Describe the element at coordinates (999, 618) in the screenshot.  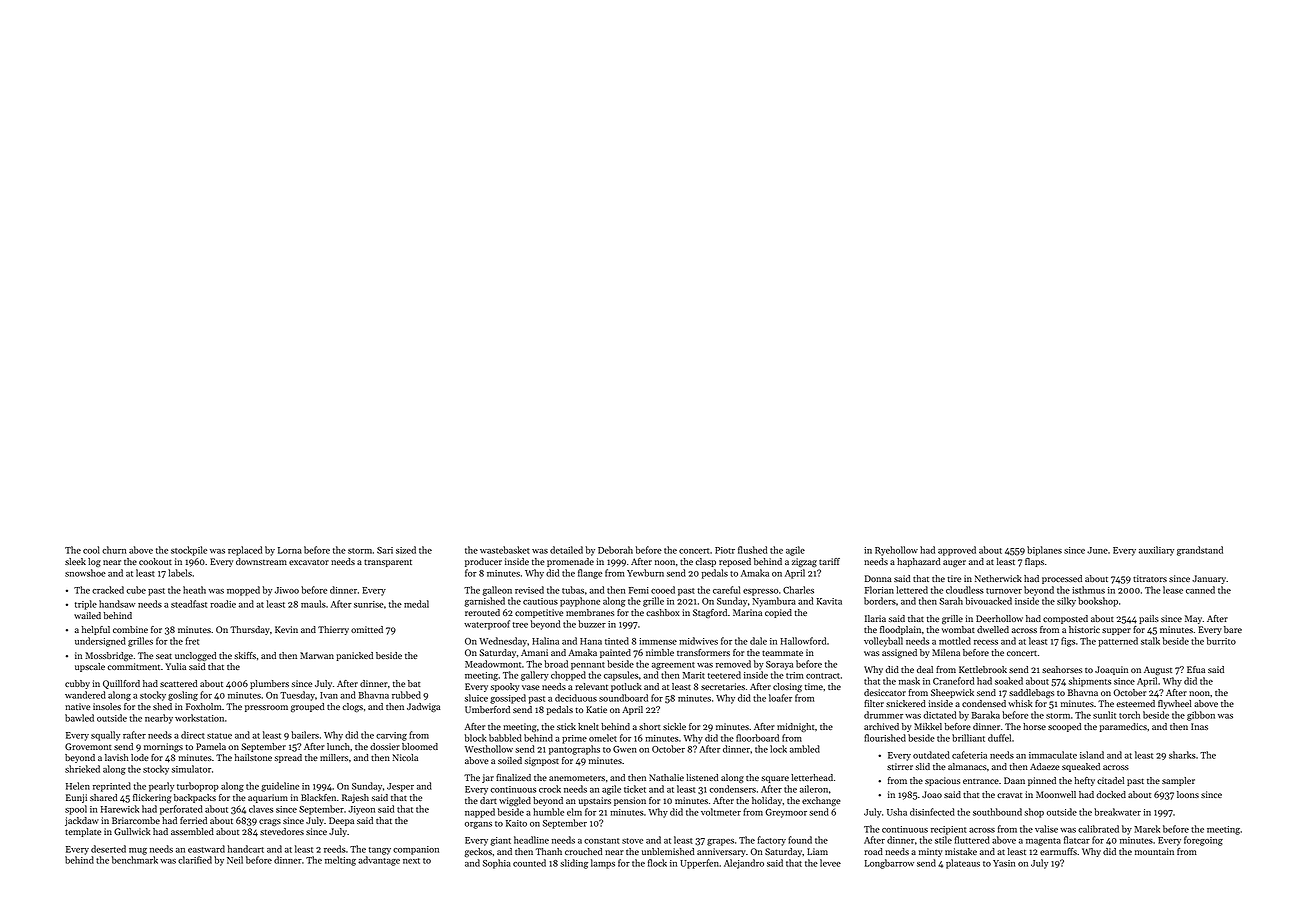
I see `Deerhollow` at that location.
